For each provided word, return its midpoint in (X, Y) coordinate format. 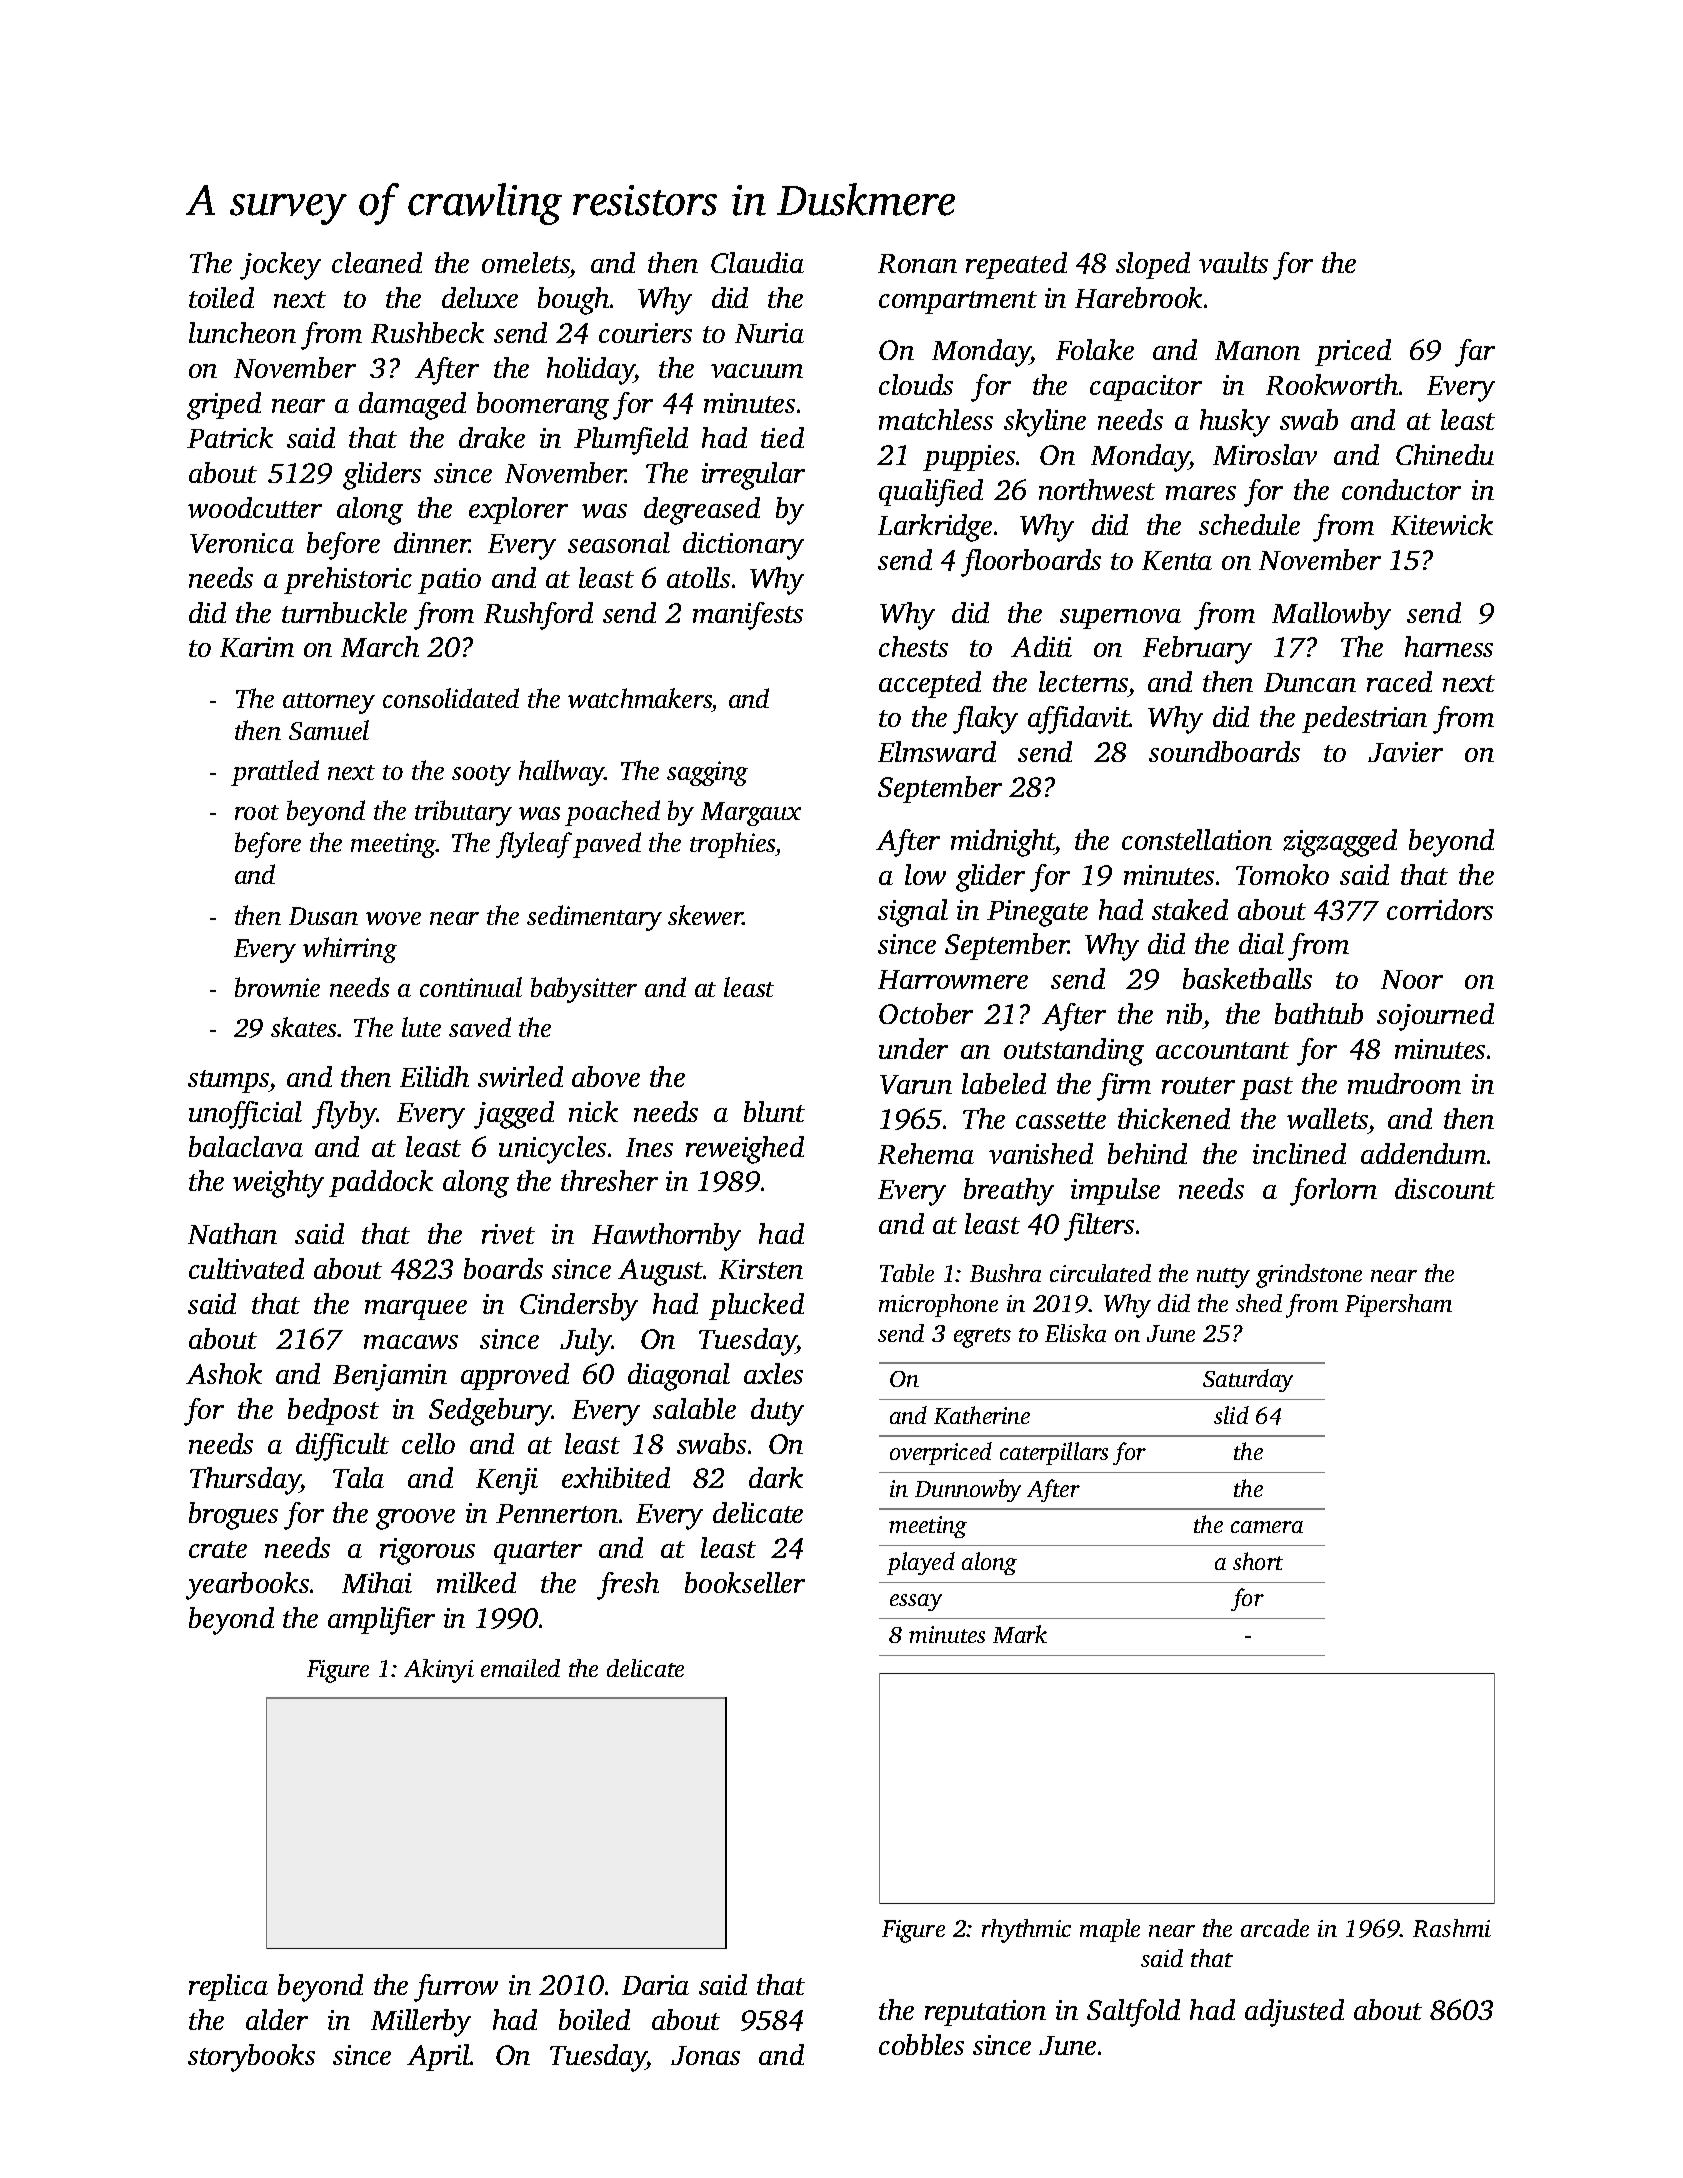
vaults (1233, 262)
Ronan (917, 263)
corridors (1440, 909)
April (438, 2057)
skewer (705, 915)
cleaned (377, 262)
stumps (228, 1081)
